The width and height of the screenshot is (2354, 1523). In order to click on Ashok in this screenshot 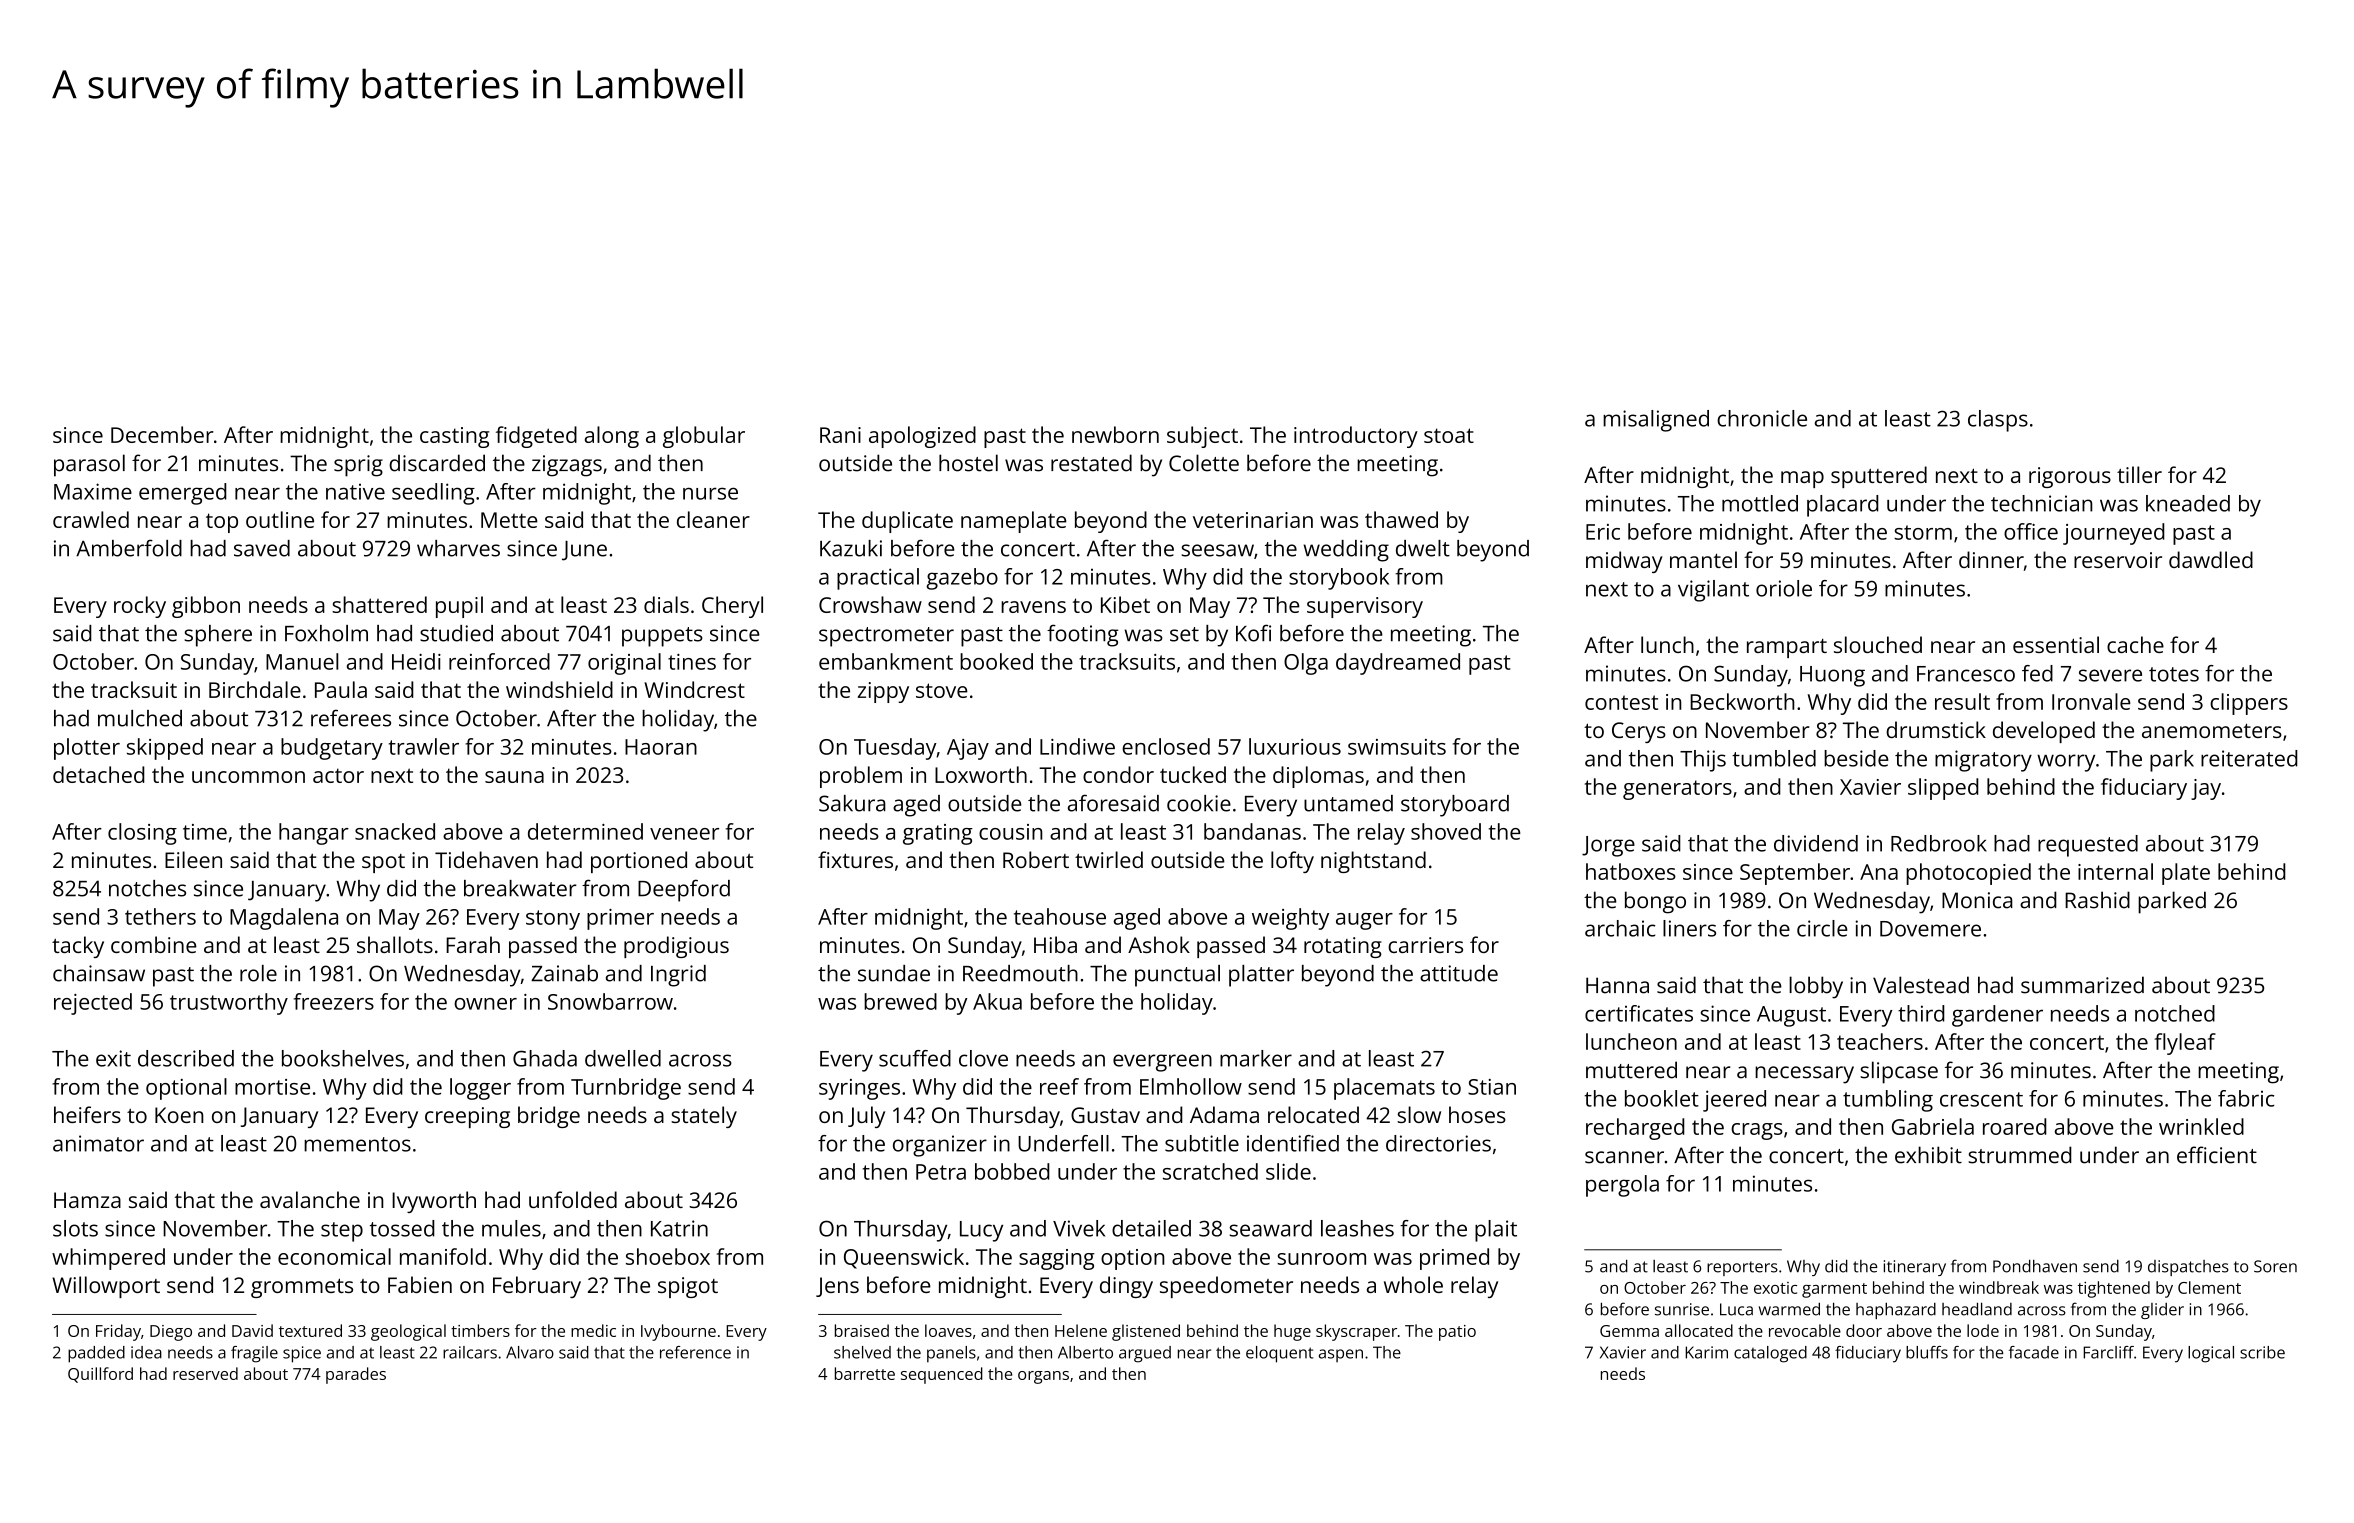, I will do `click(1159, 944)`.
